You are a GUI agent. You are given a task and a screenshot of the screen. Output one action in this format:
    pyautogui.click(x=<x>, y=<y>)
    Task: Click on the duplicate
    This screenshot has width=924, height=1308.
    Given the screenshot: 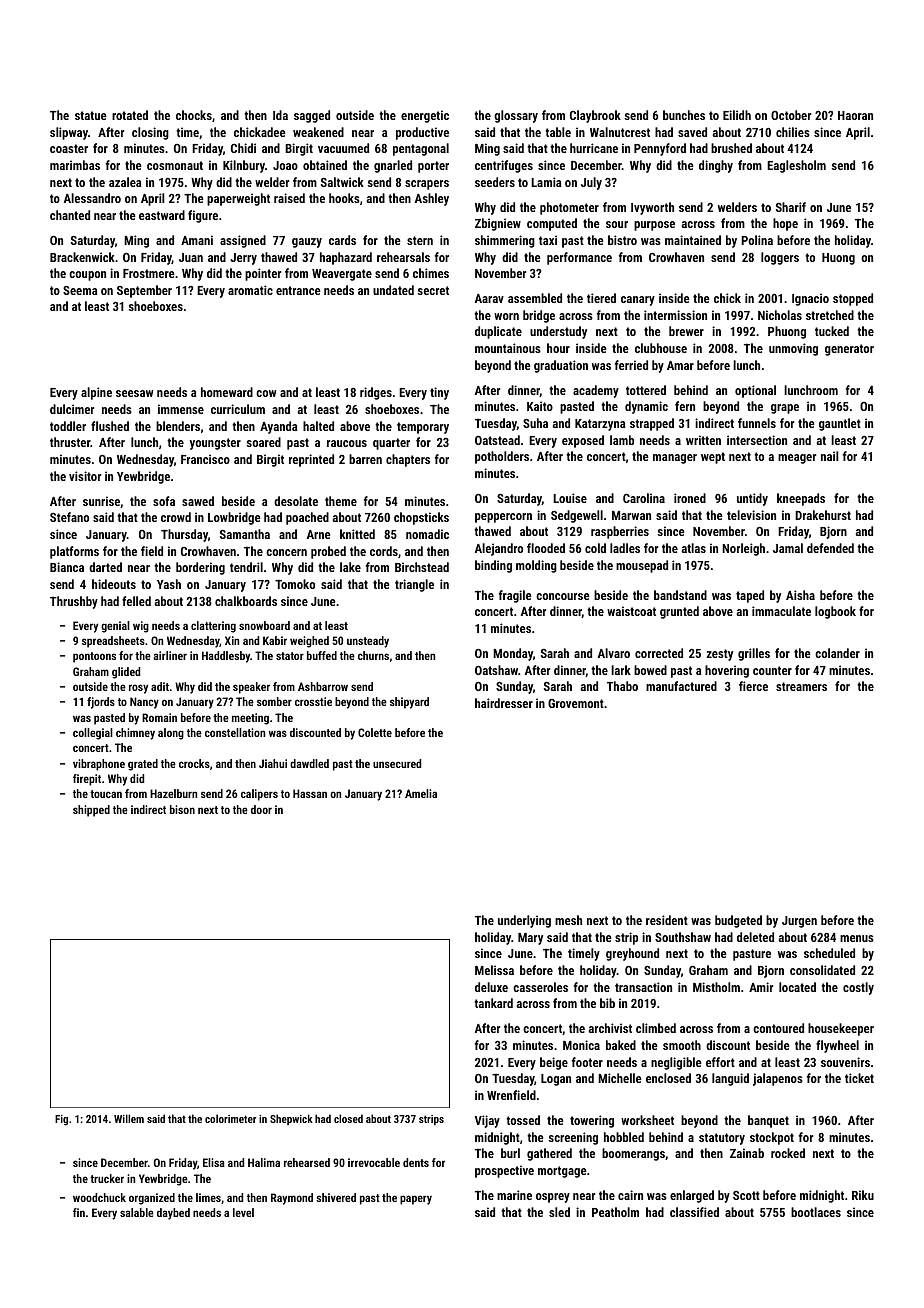 What is the action you would take?
    pyautogui.click(x=498, y=332)
